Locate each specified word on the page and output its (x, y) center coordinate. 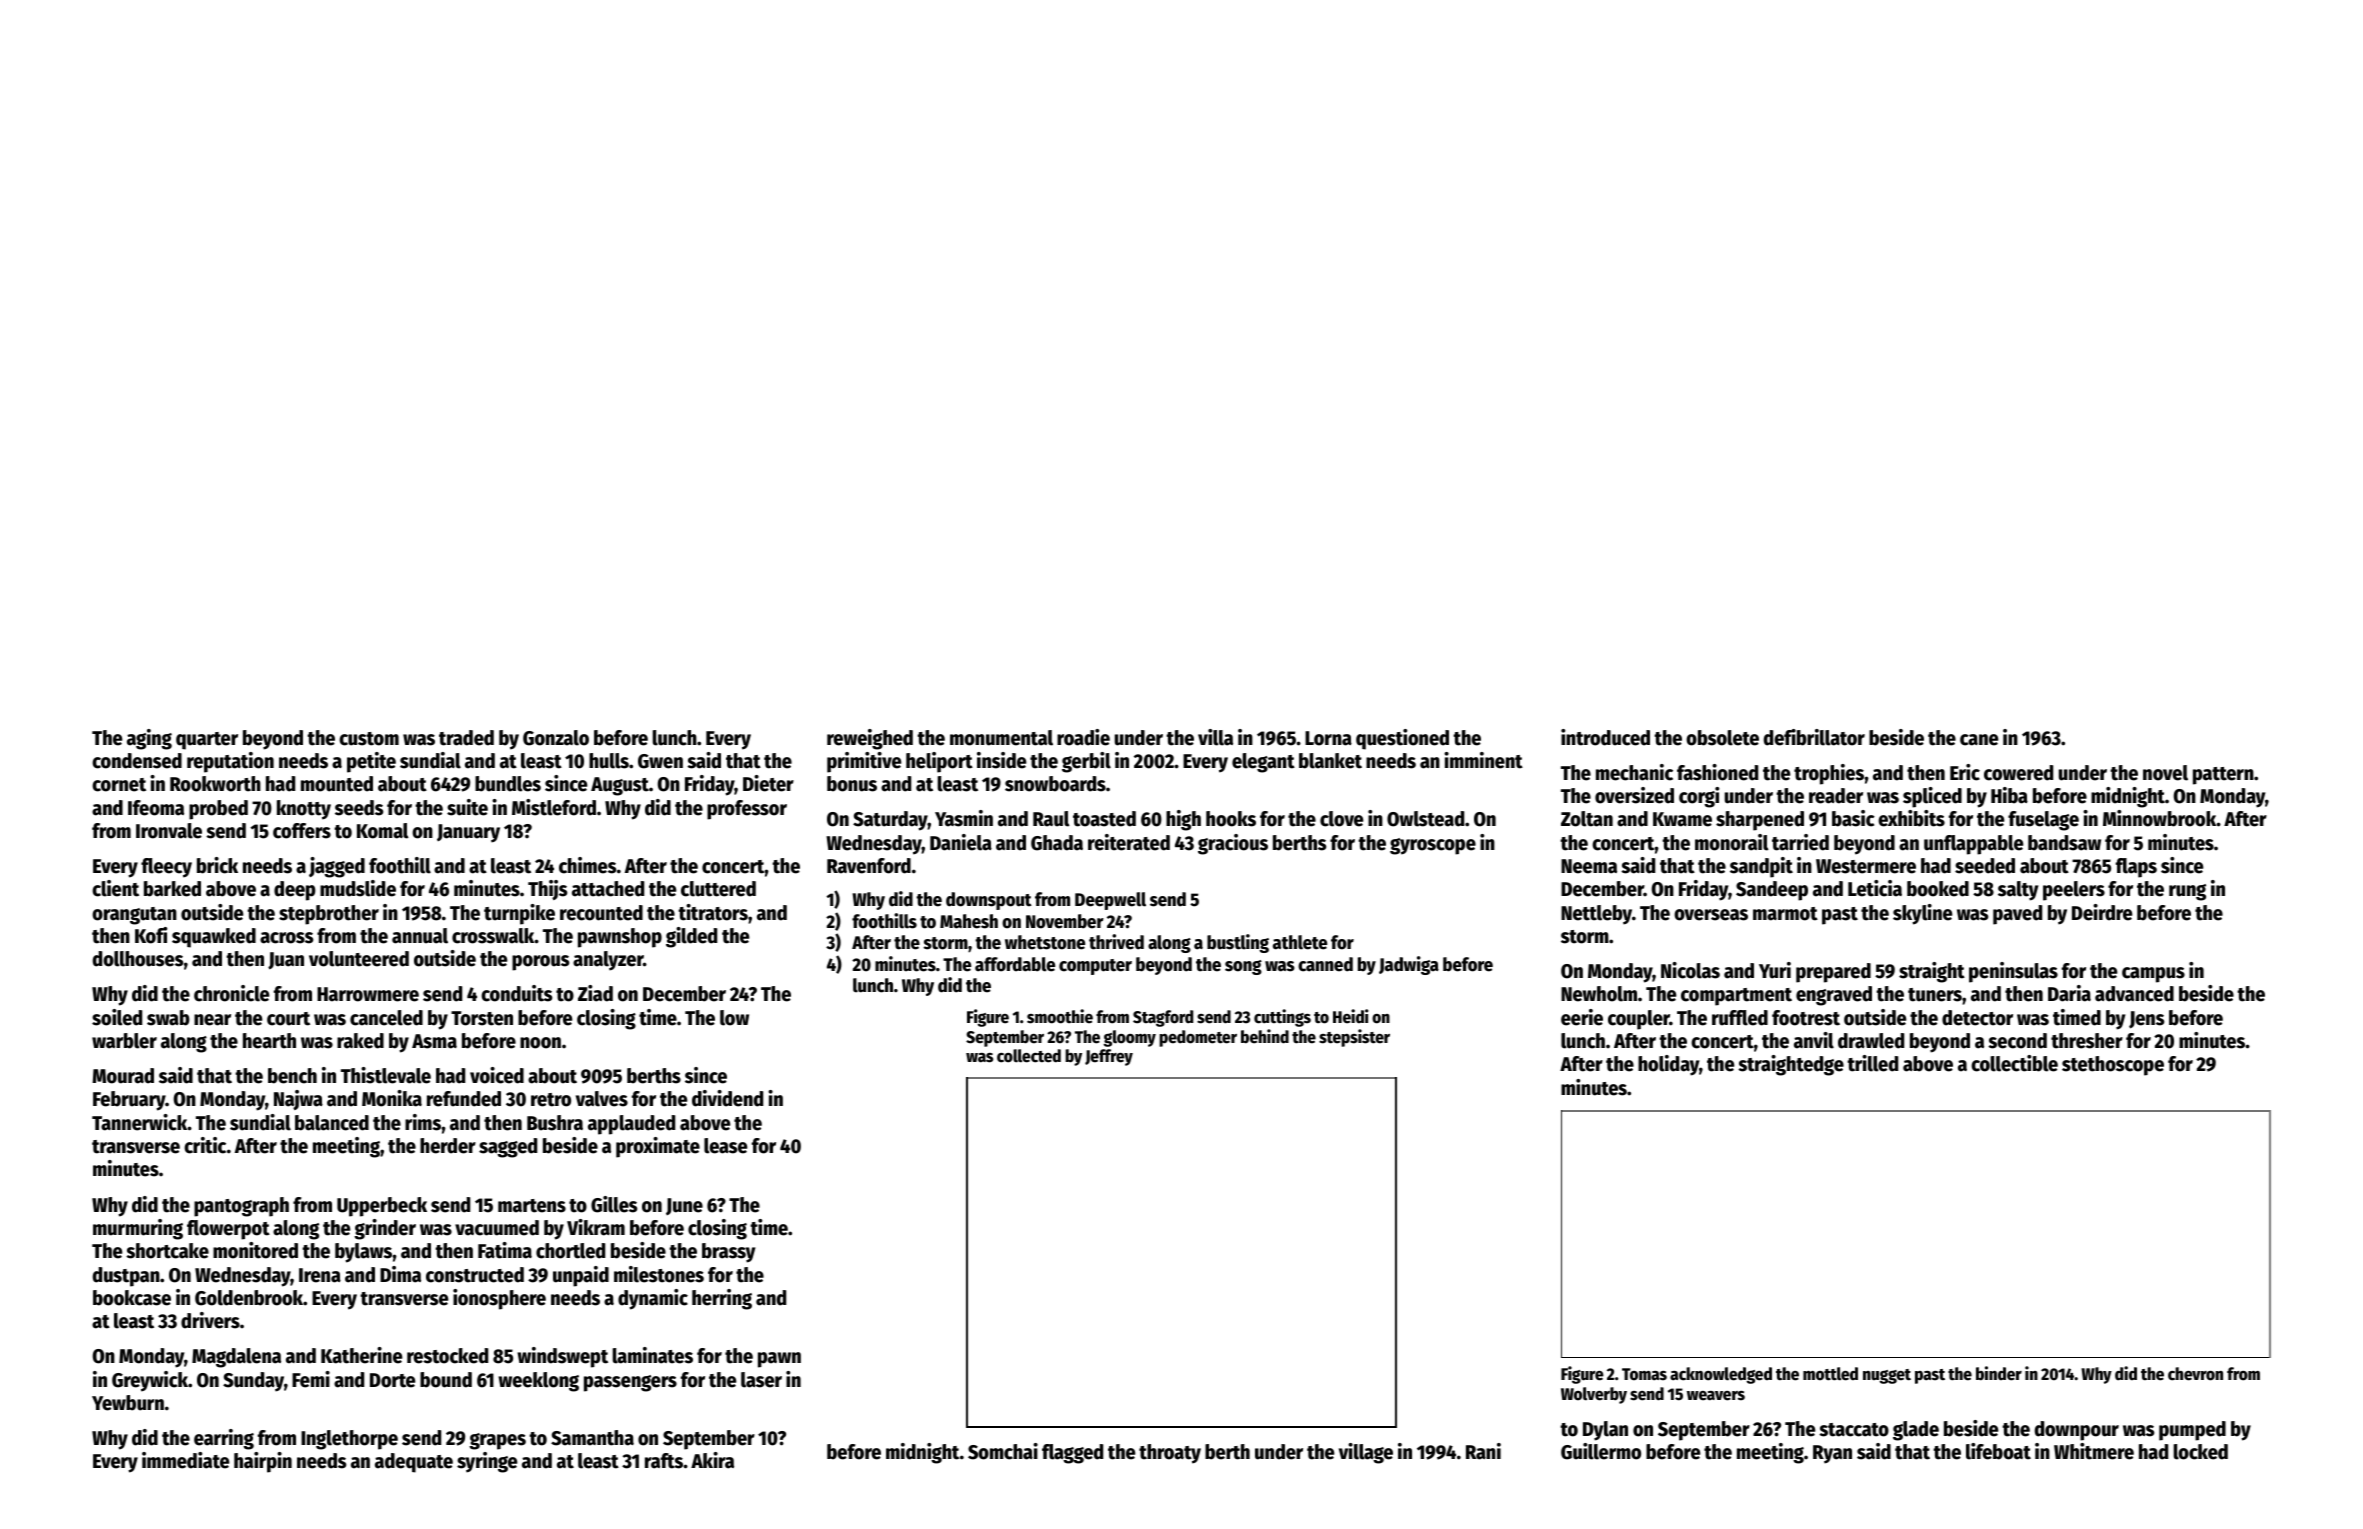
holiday (1668, 1065)
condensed (137, 761)
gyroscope (1433, 846)
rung (2187, 892)
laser (761, 1380)
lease (725, 1146)
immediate (185, 1460)
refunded (464, 1099)
